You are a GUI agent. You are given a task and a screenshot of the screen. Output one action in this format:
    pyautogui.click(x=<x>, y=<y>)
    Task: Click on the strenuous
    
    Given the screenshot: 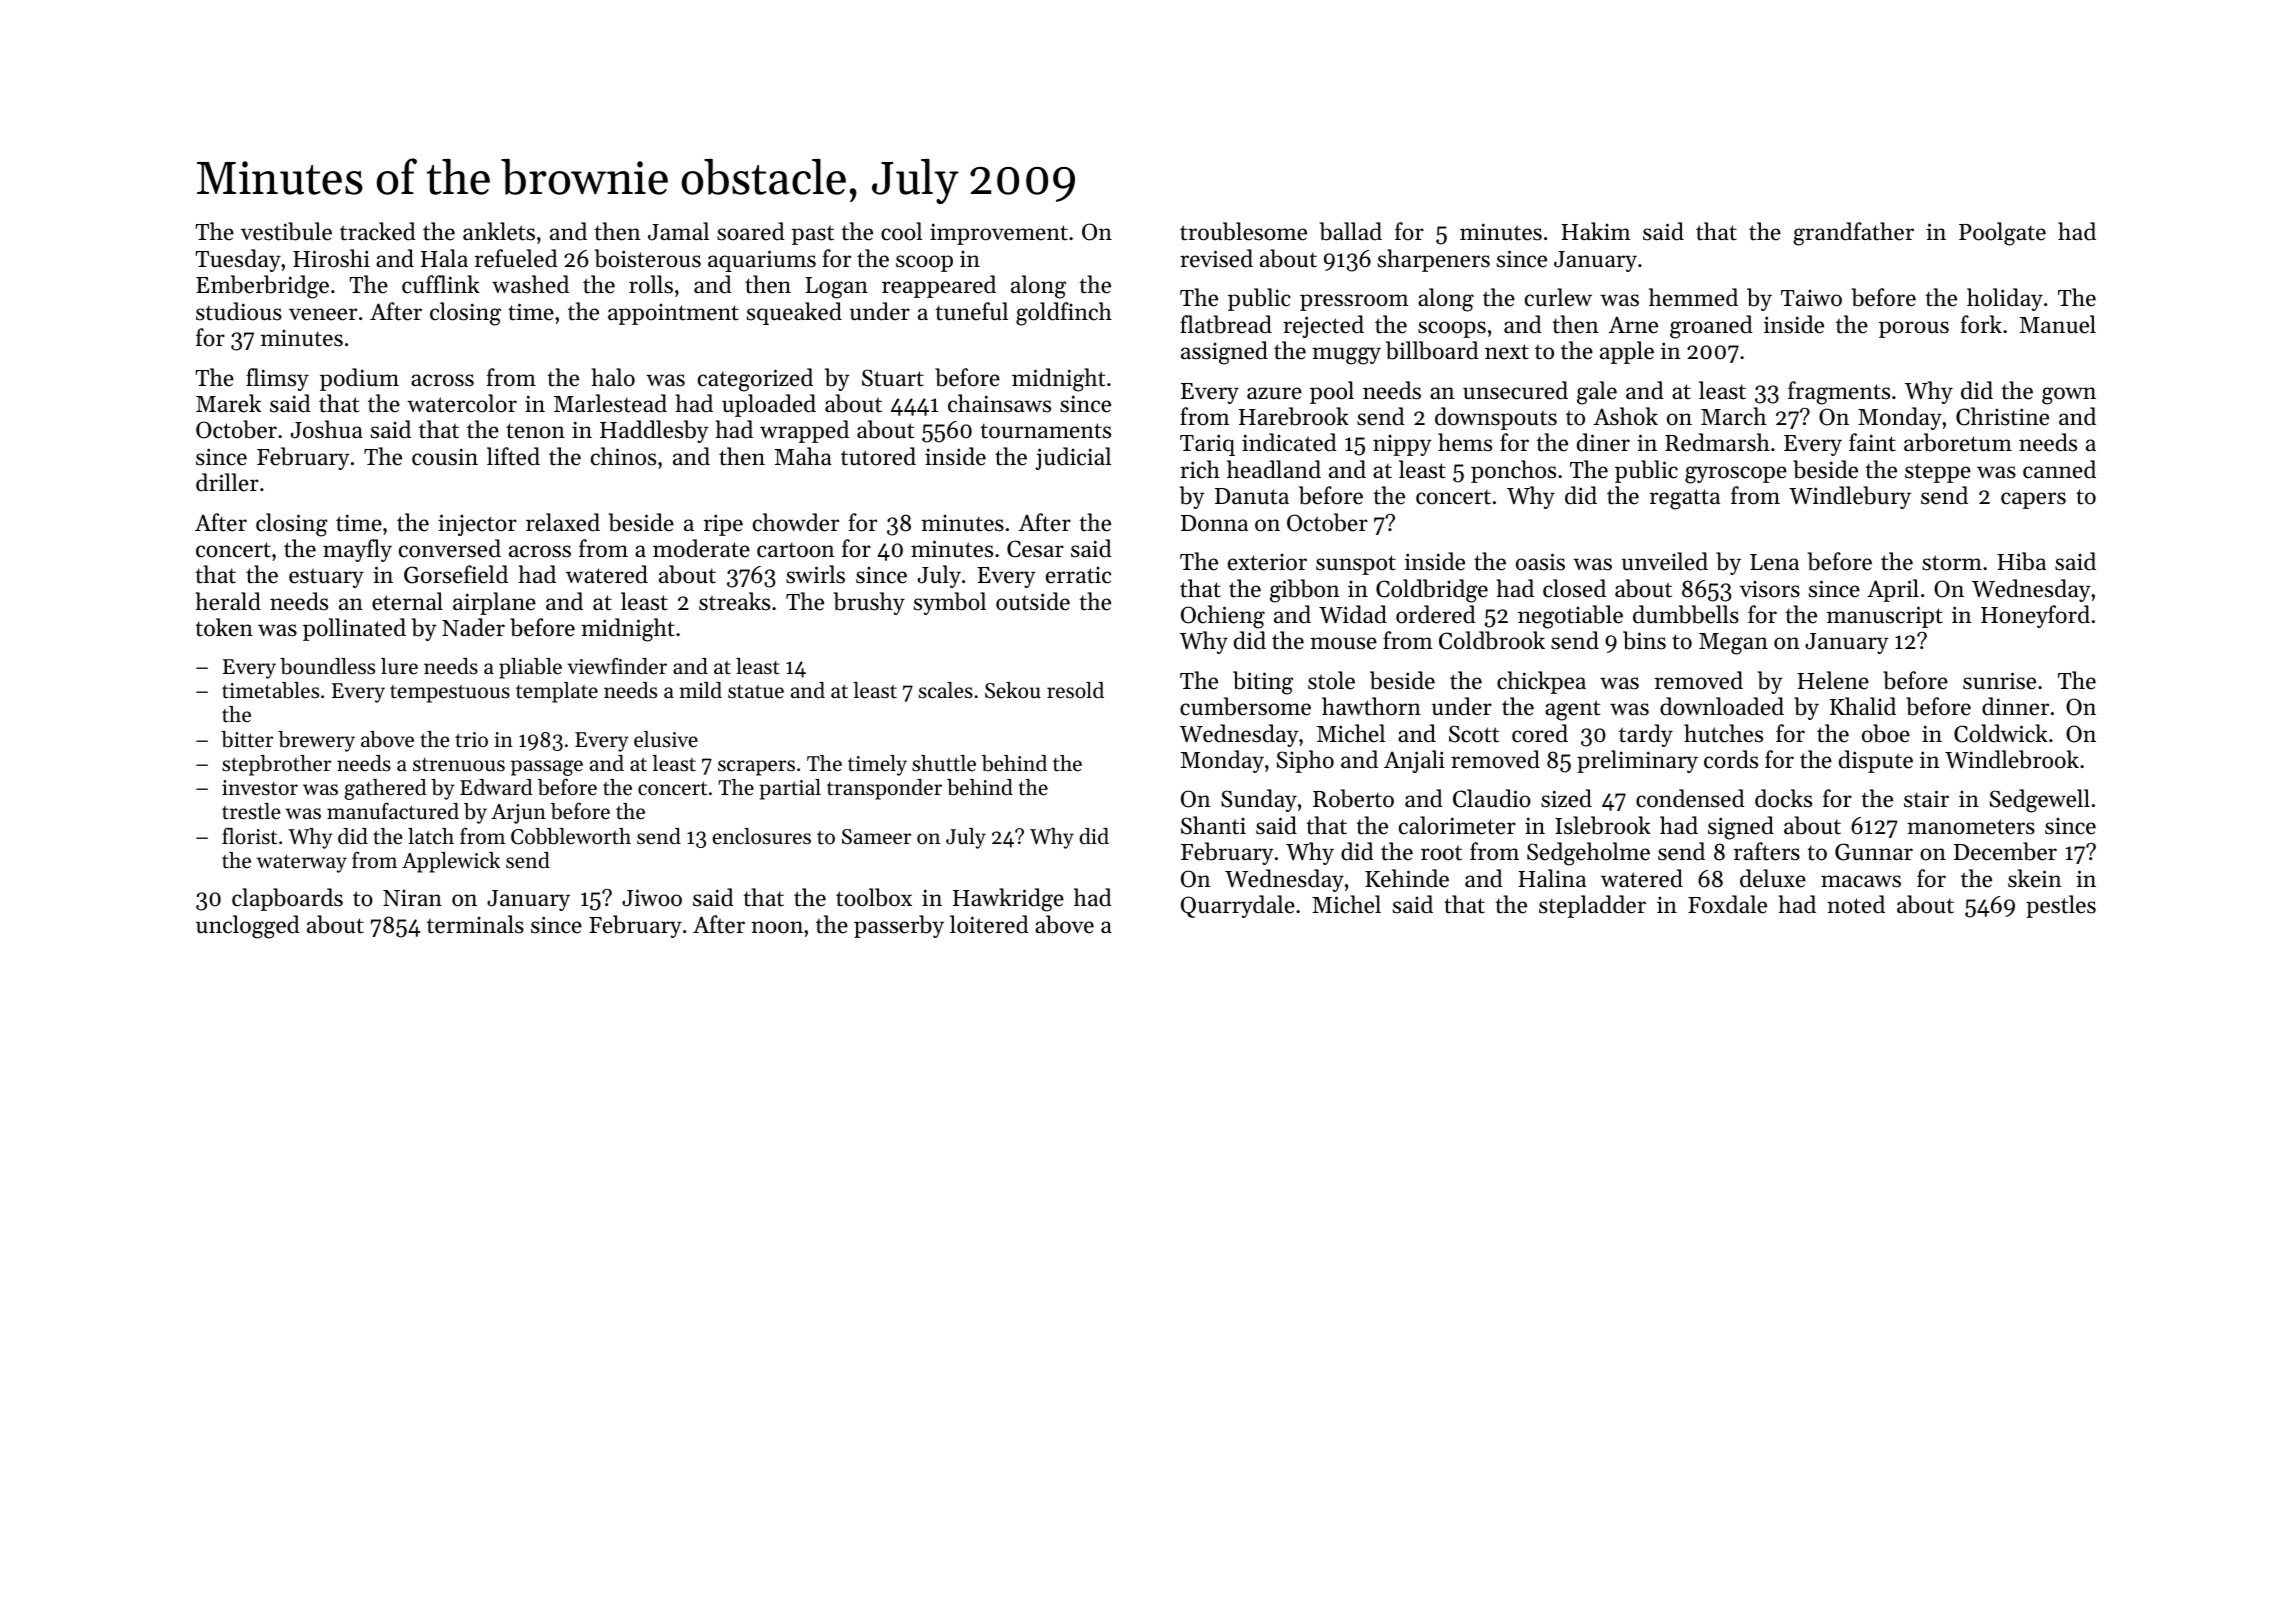 What is the action you would take?
    pyautogui.click(x=459, y=765)
